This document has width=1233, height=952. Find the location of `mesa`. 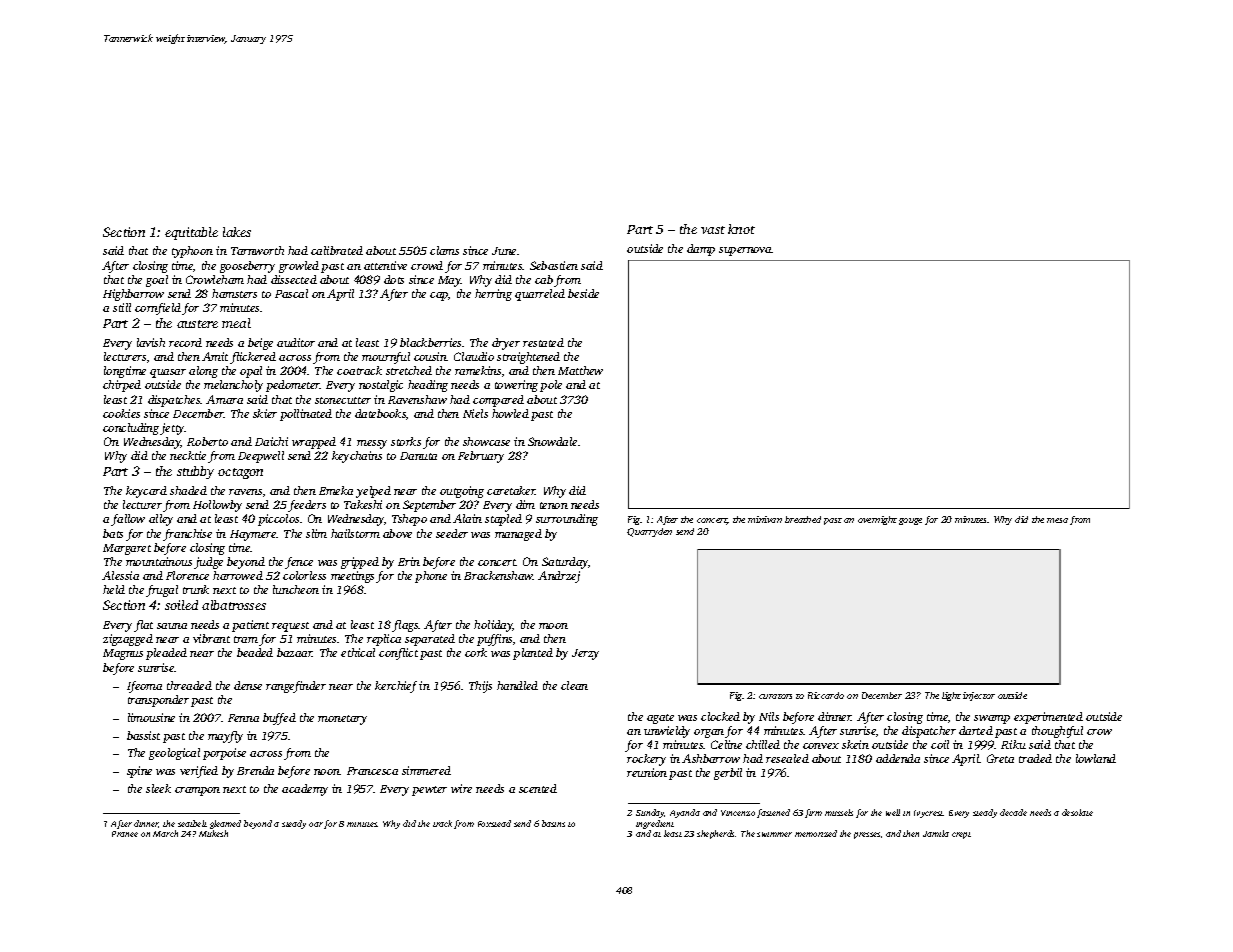

mesa is located at coordinates (1057, 520).
